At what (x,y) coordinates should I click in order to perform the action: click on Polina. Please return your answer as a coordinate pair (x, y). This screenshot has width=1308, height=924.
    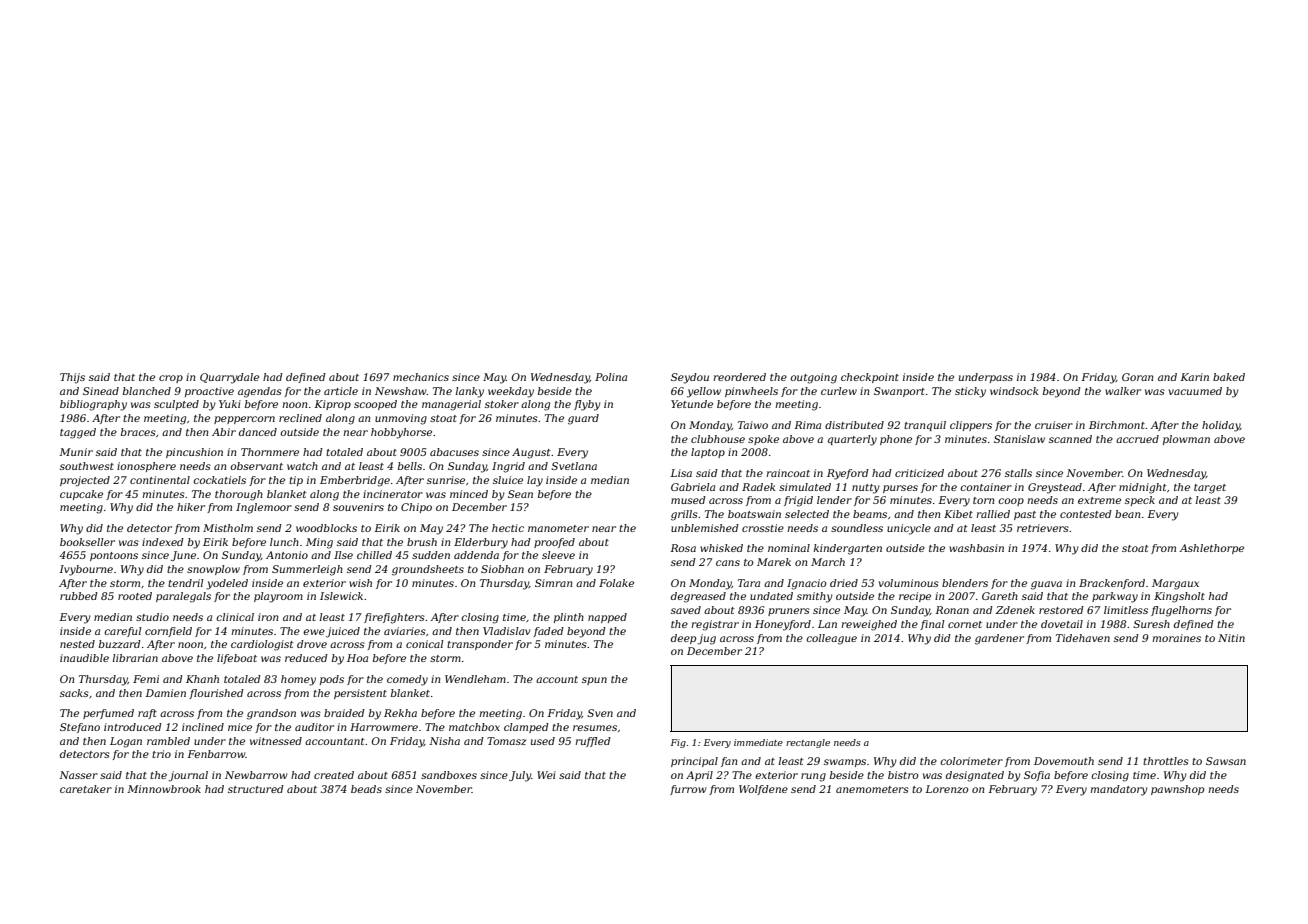
    Looking at the image, I should click on (611, 377).
